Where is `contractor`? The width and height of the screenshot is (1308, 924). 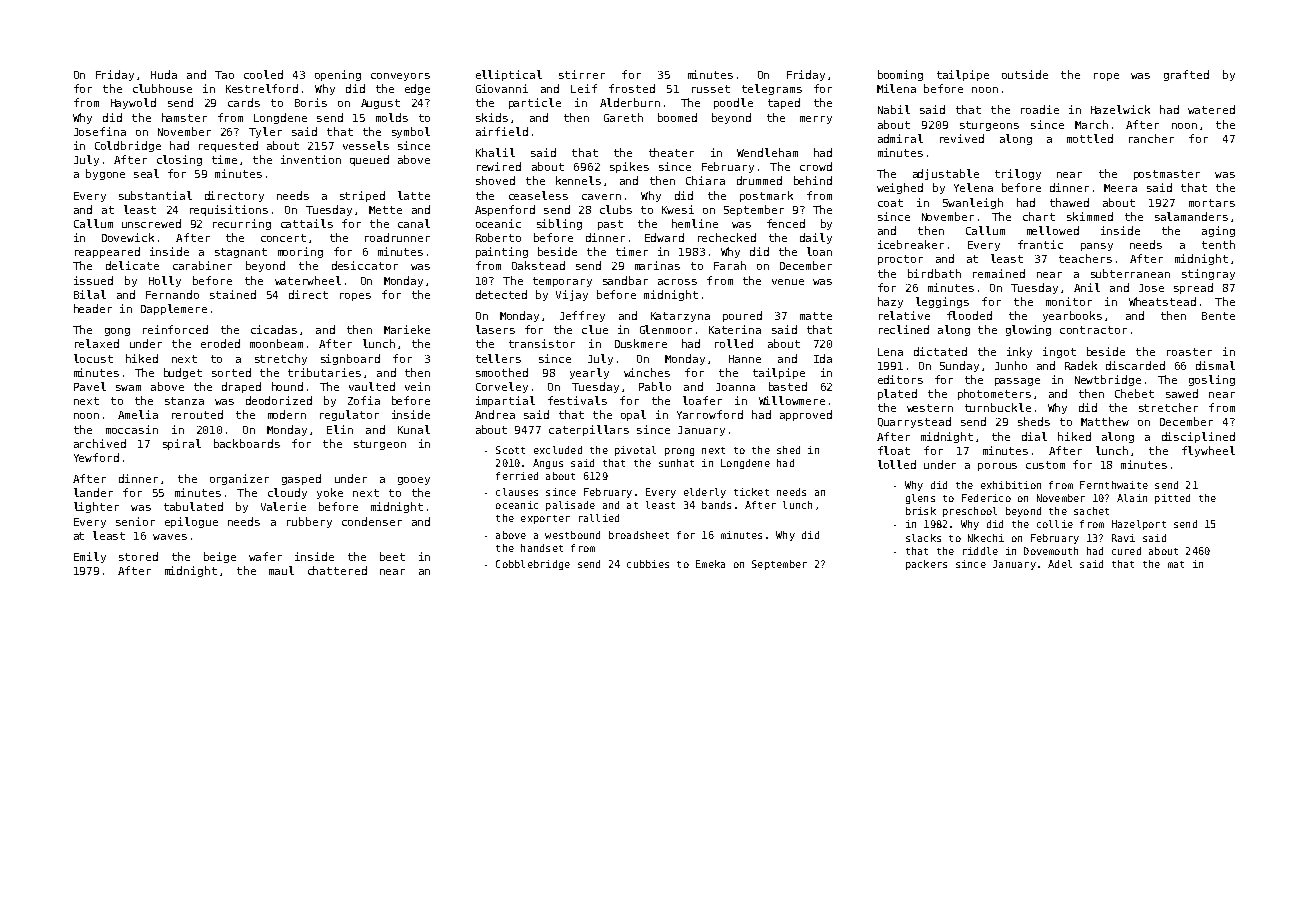
contractor is located at coordinates (1093, 330).
